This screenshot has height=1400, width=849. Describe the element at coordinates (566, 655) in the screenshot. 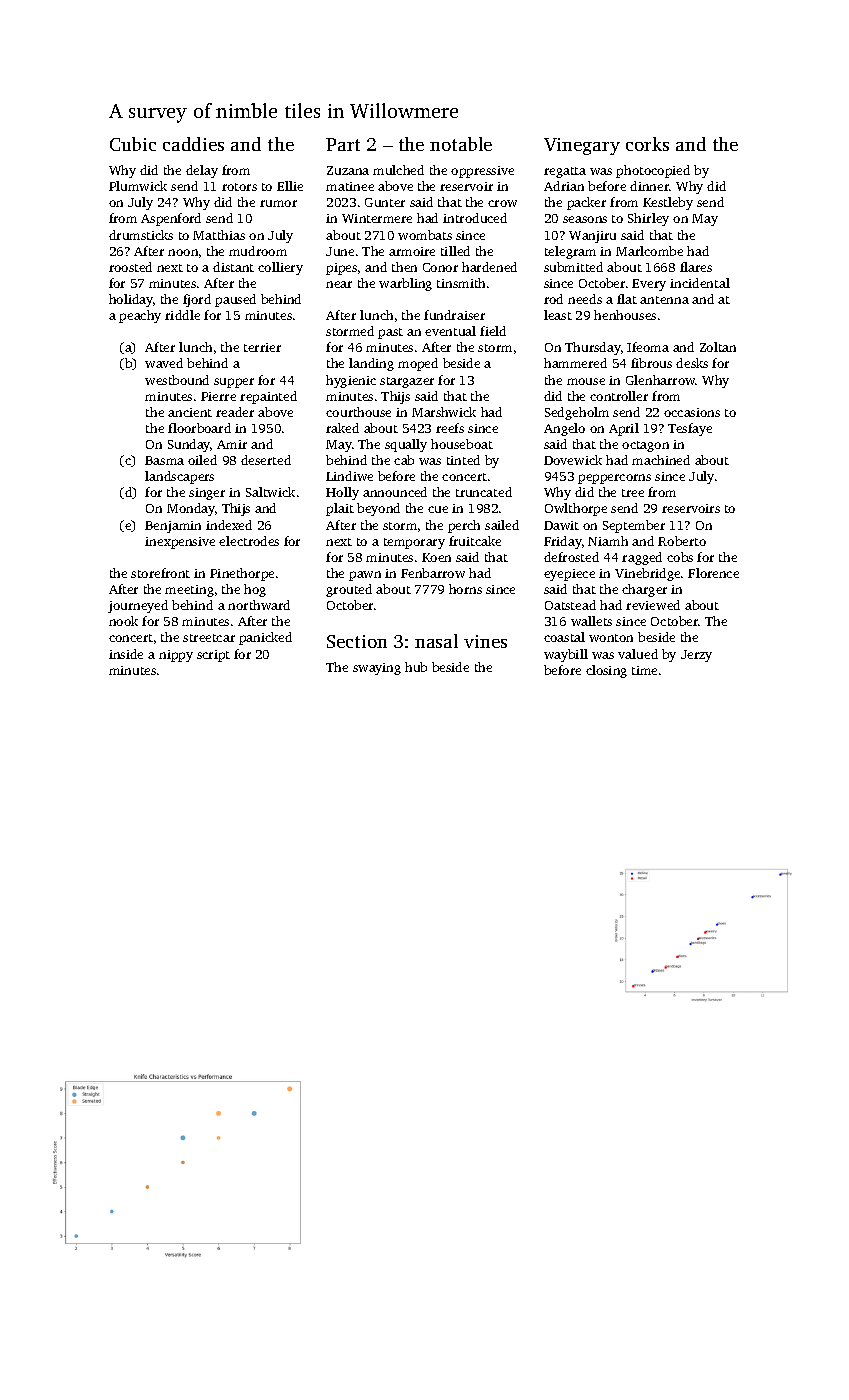

I see `waybill` at that location.
